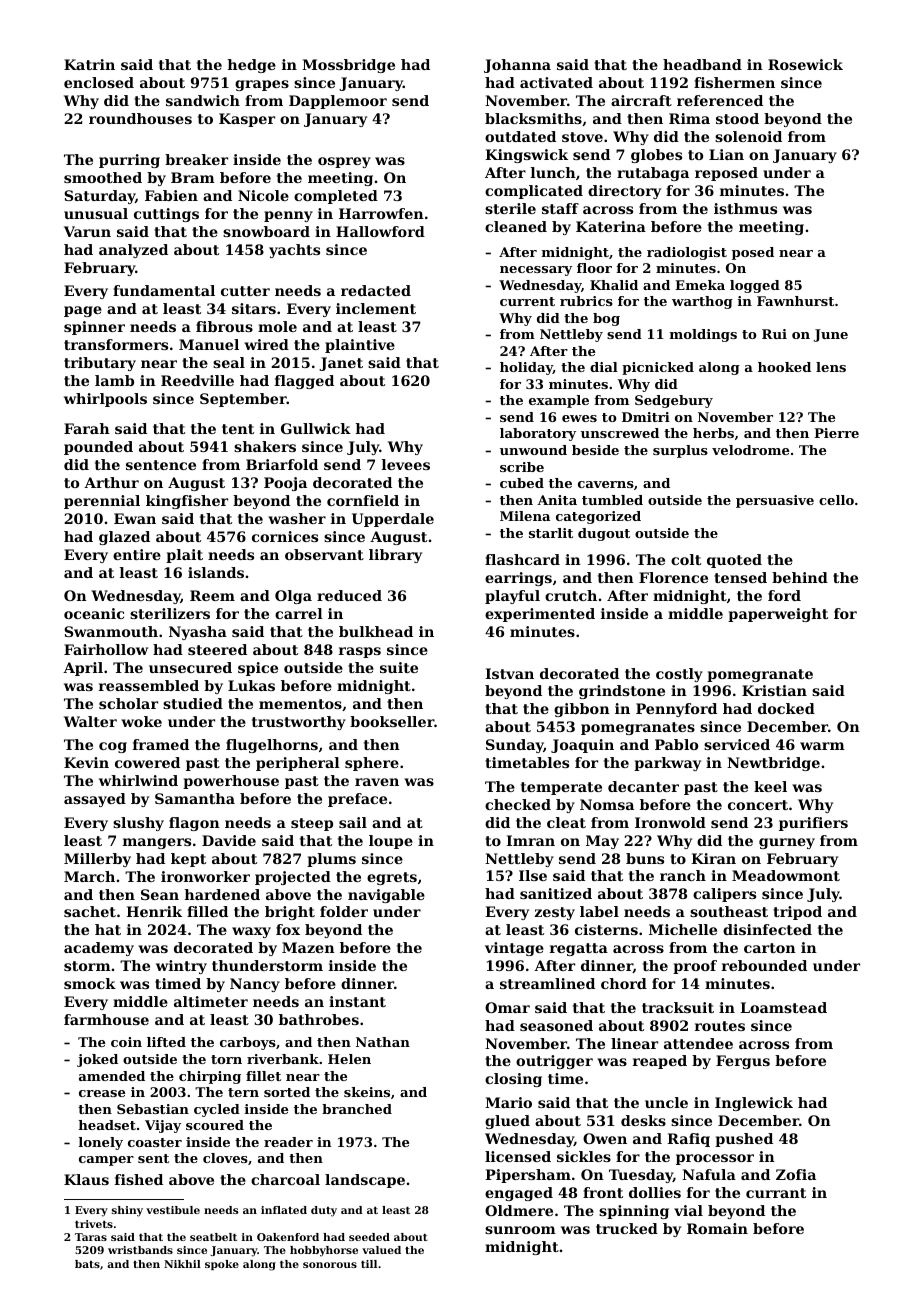 The height and width of the page is (1314, 924). What do you see at coordinates (717, 1228) in the page?
I see `Romain` at bounding box center [717, 1228].
